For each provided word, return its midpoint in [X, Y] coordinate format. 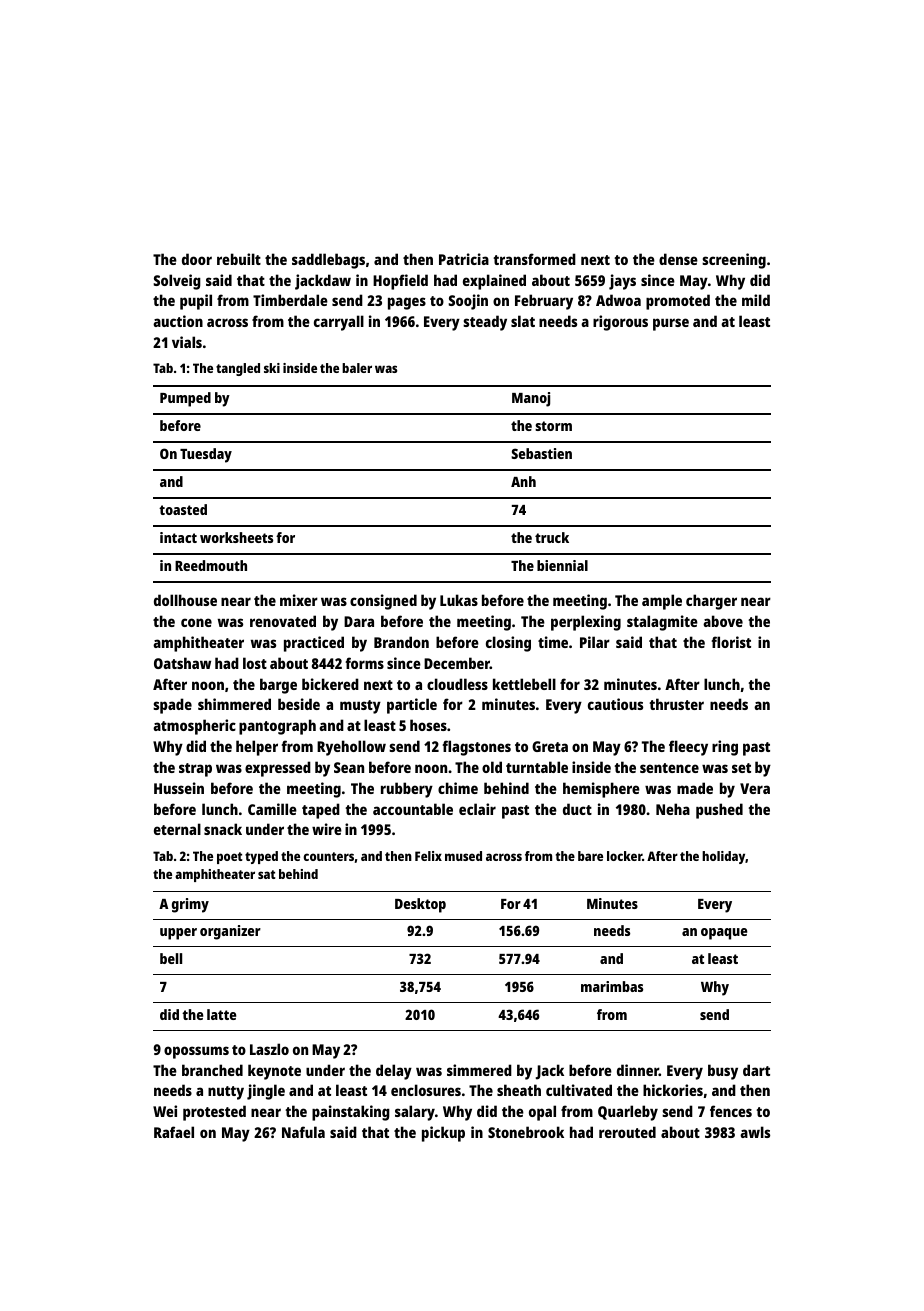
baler [357, 368]
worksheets [236, 537]
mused [463, 856]
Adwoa [618, 300]
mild [756, 300]
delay [394, 1072]
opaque [724, 934]
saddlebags [328, 261]
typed [261, 857]
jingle [266, 1092]
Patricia [464, 259]
